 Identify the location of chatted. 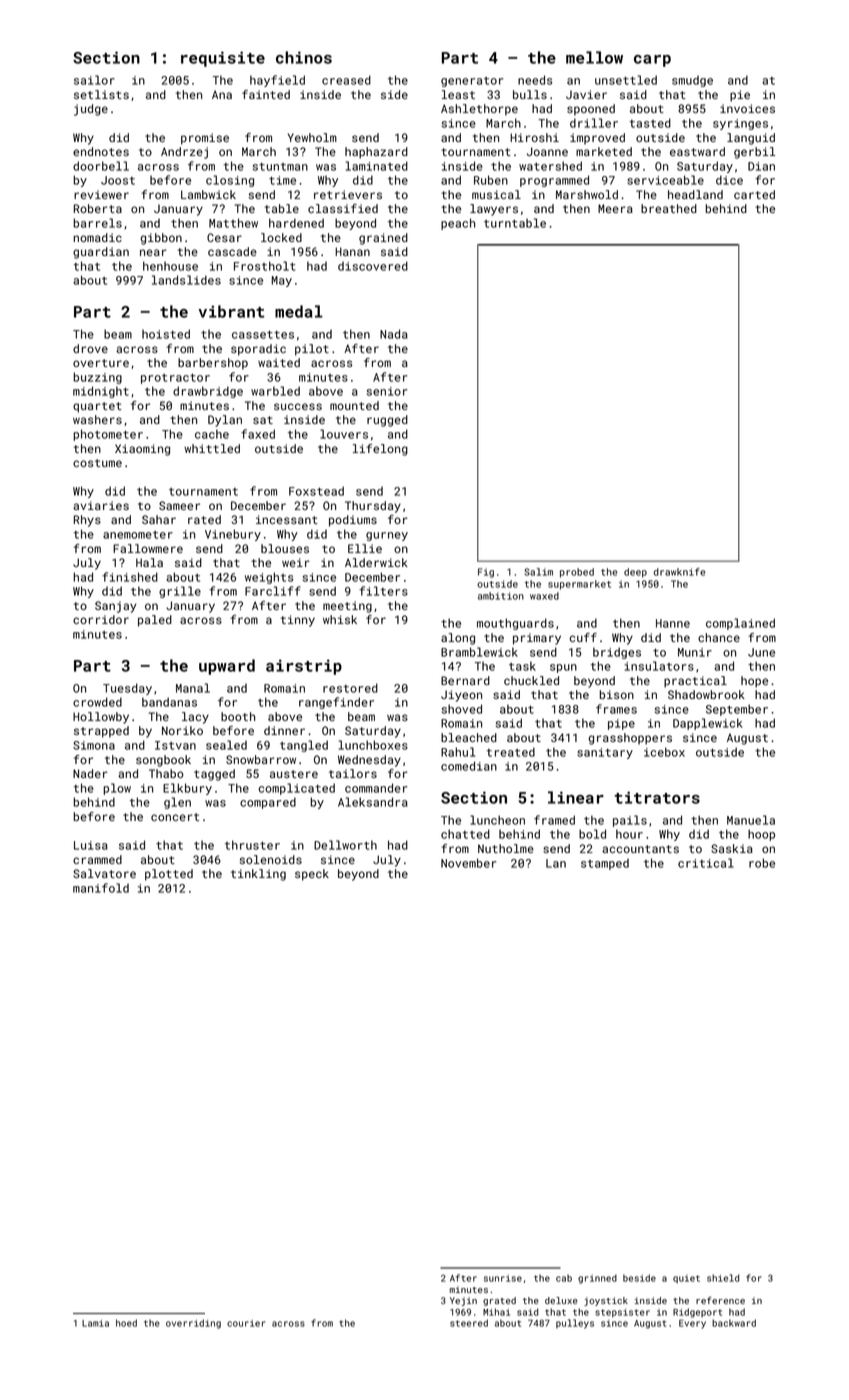
(465, 834).
